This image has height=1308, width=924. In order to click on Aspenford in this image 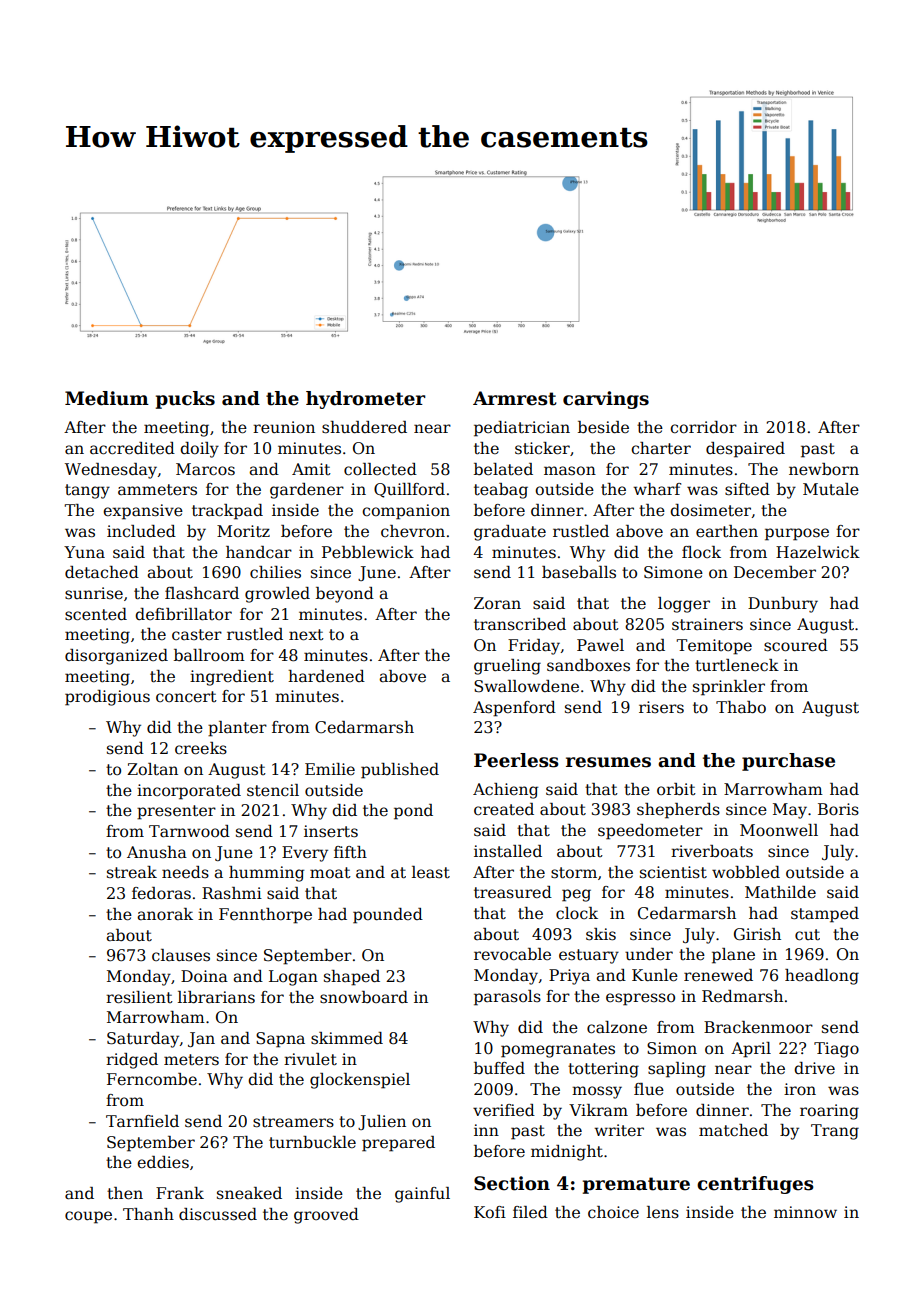, I will do `click(514, 709)`.
